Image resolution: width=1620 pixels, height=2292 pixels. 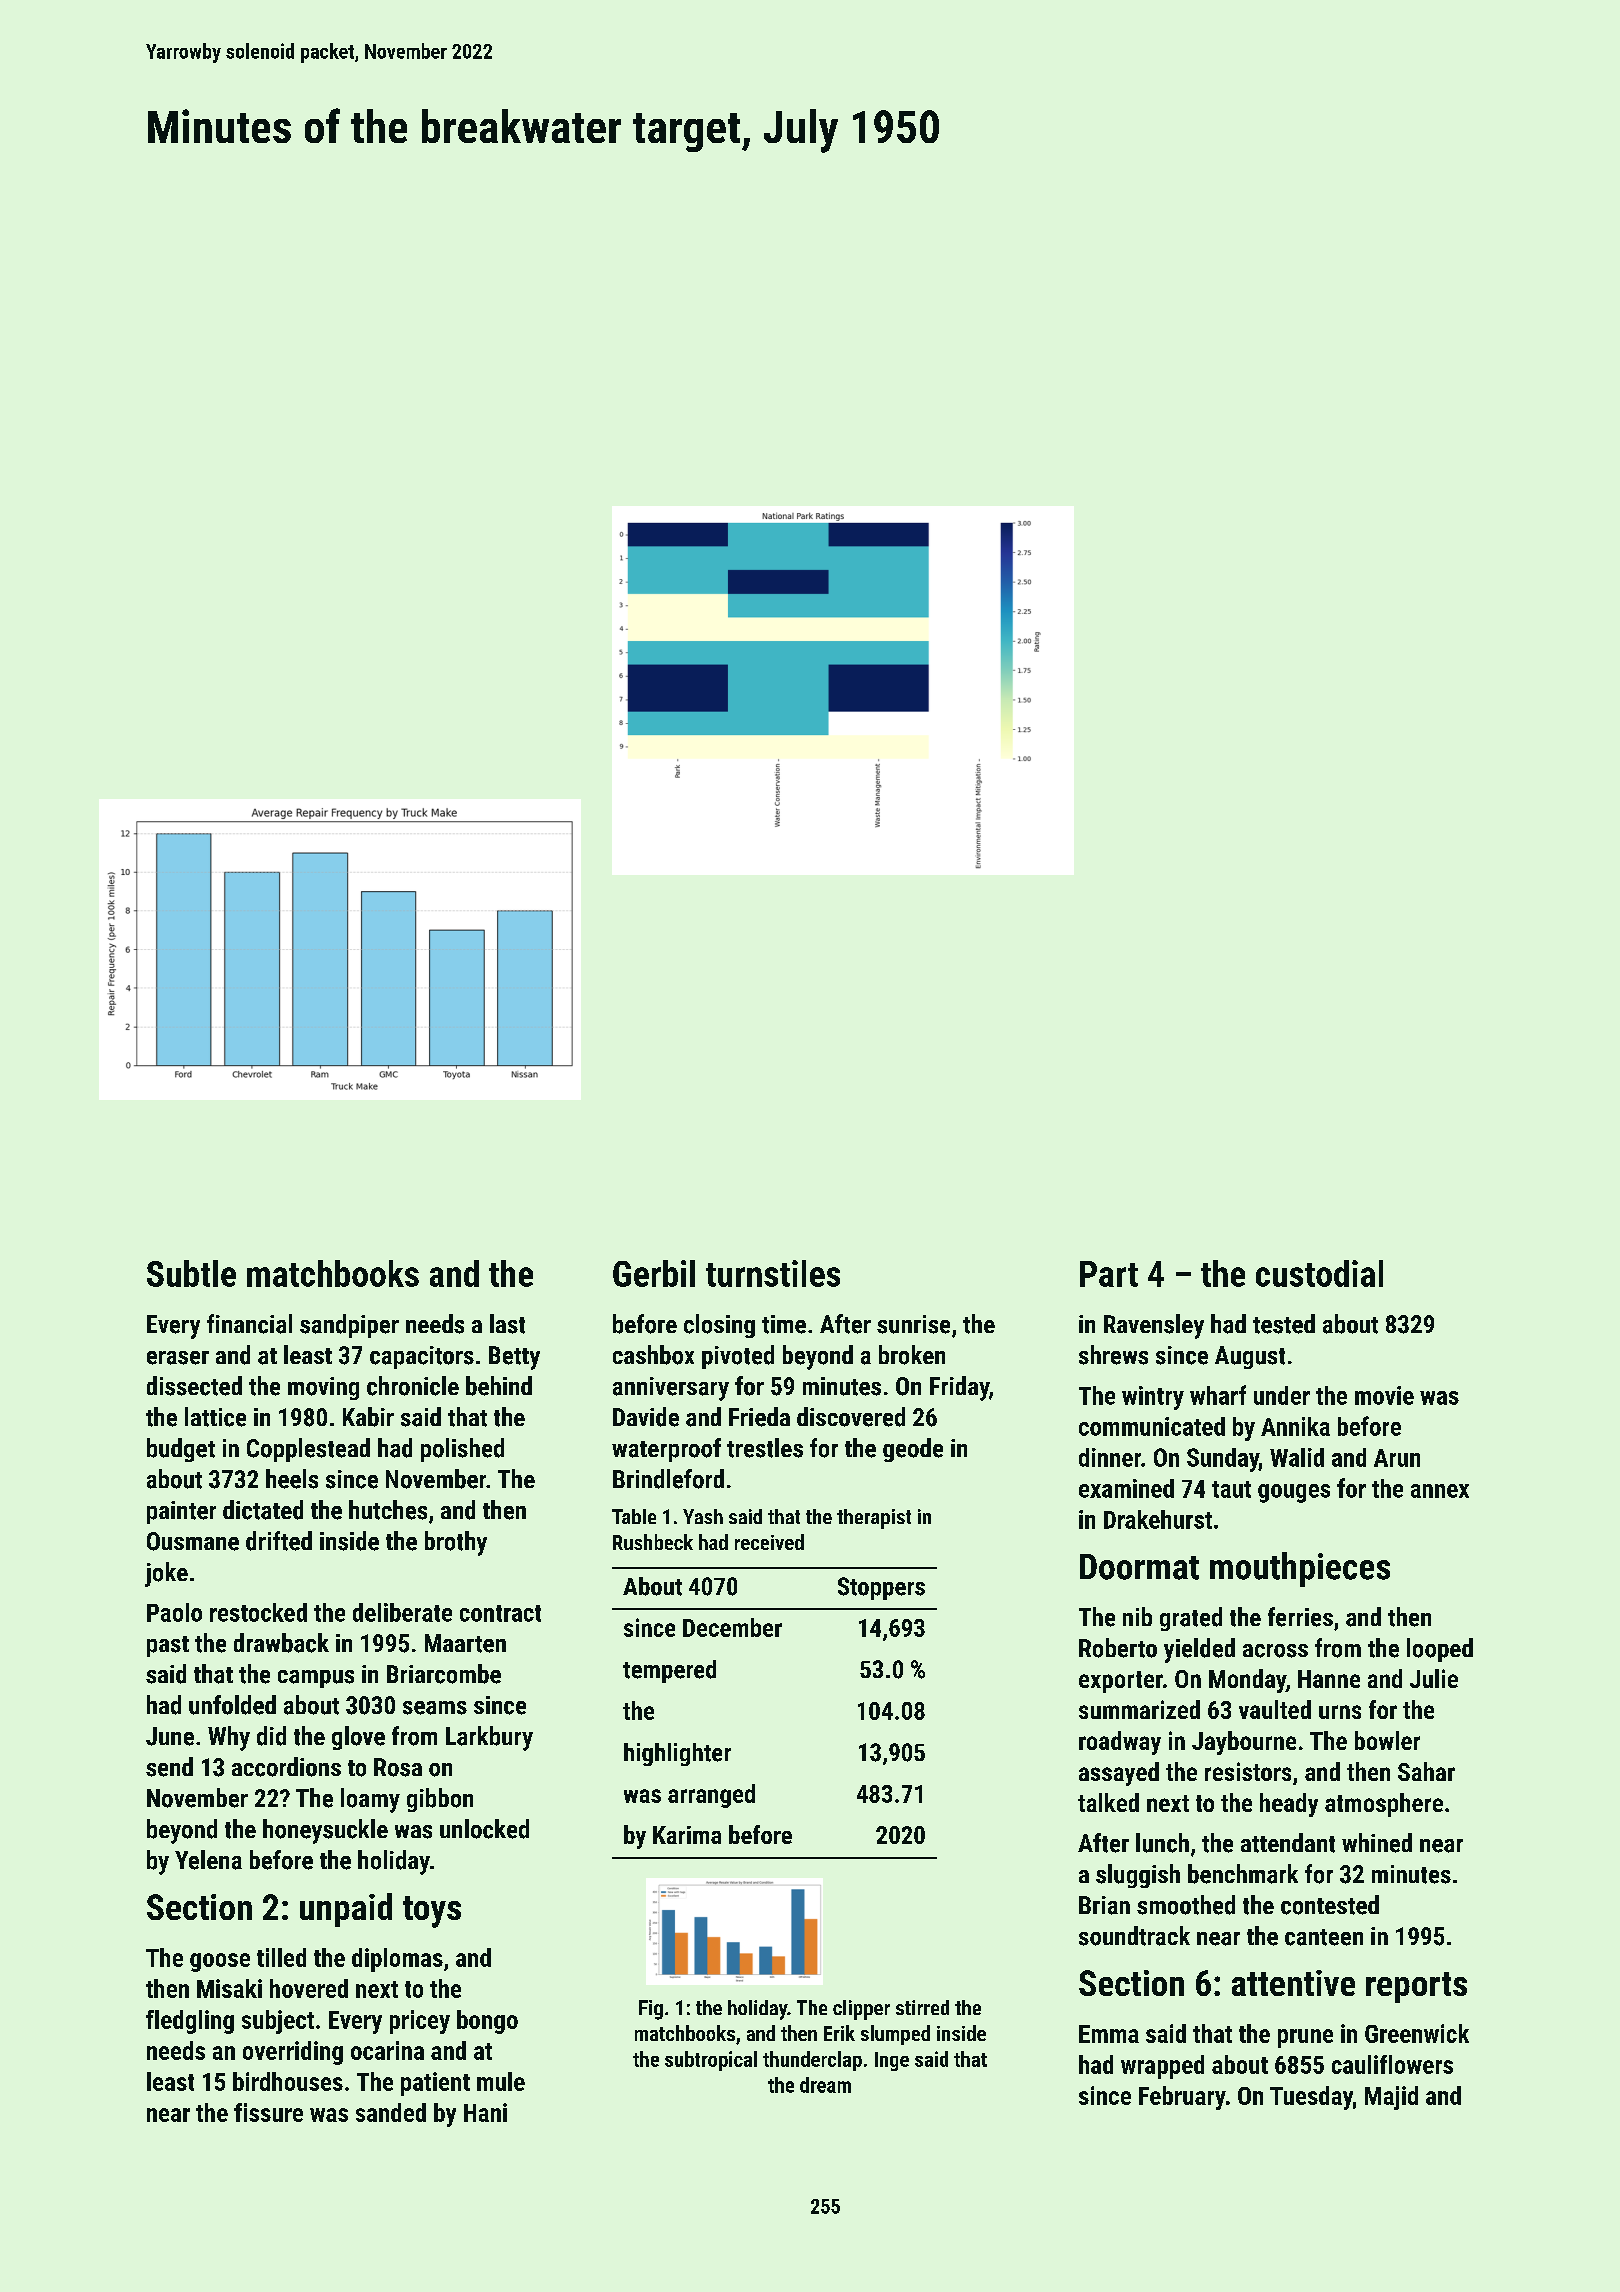 What do you see at coordinates (1300, 1569) in the page?
I see `mouthpieces` at bounding box center [1300, 1569].
